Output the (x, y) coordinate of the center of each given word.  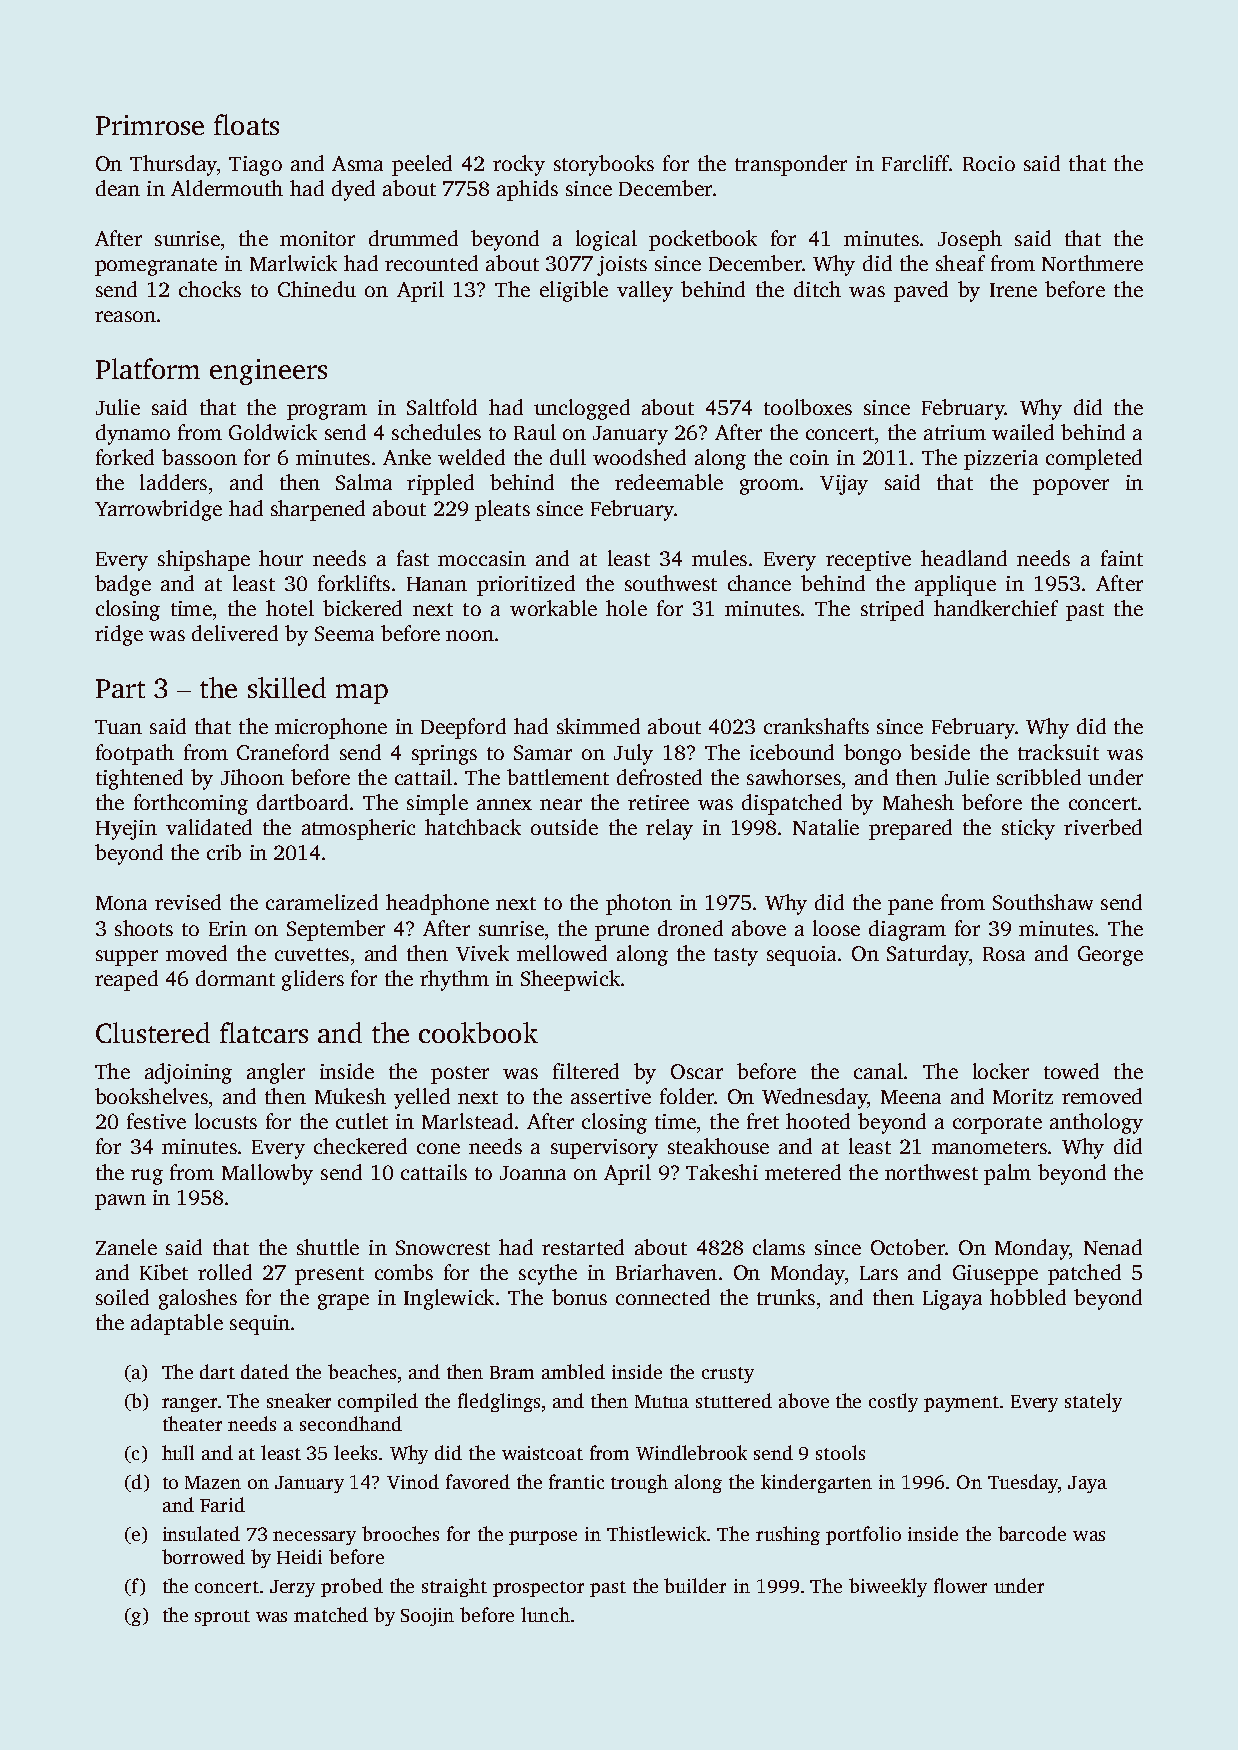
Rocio (989, 163)
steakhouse (718, 1146)
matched (331, 1614)
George (1110, 956)
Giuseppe (995, 1275)
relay (669, 829)
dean (118, 188)
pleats (502, 510)
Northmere (1092, 263)
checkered (360, 1146)
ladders (173, 482)
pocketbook (703, 240)
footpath (135, 754)
